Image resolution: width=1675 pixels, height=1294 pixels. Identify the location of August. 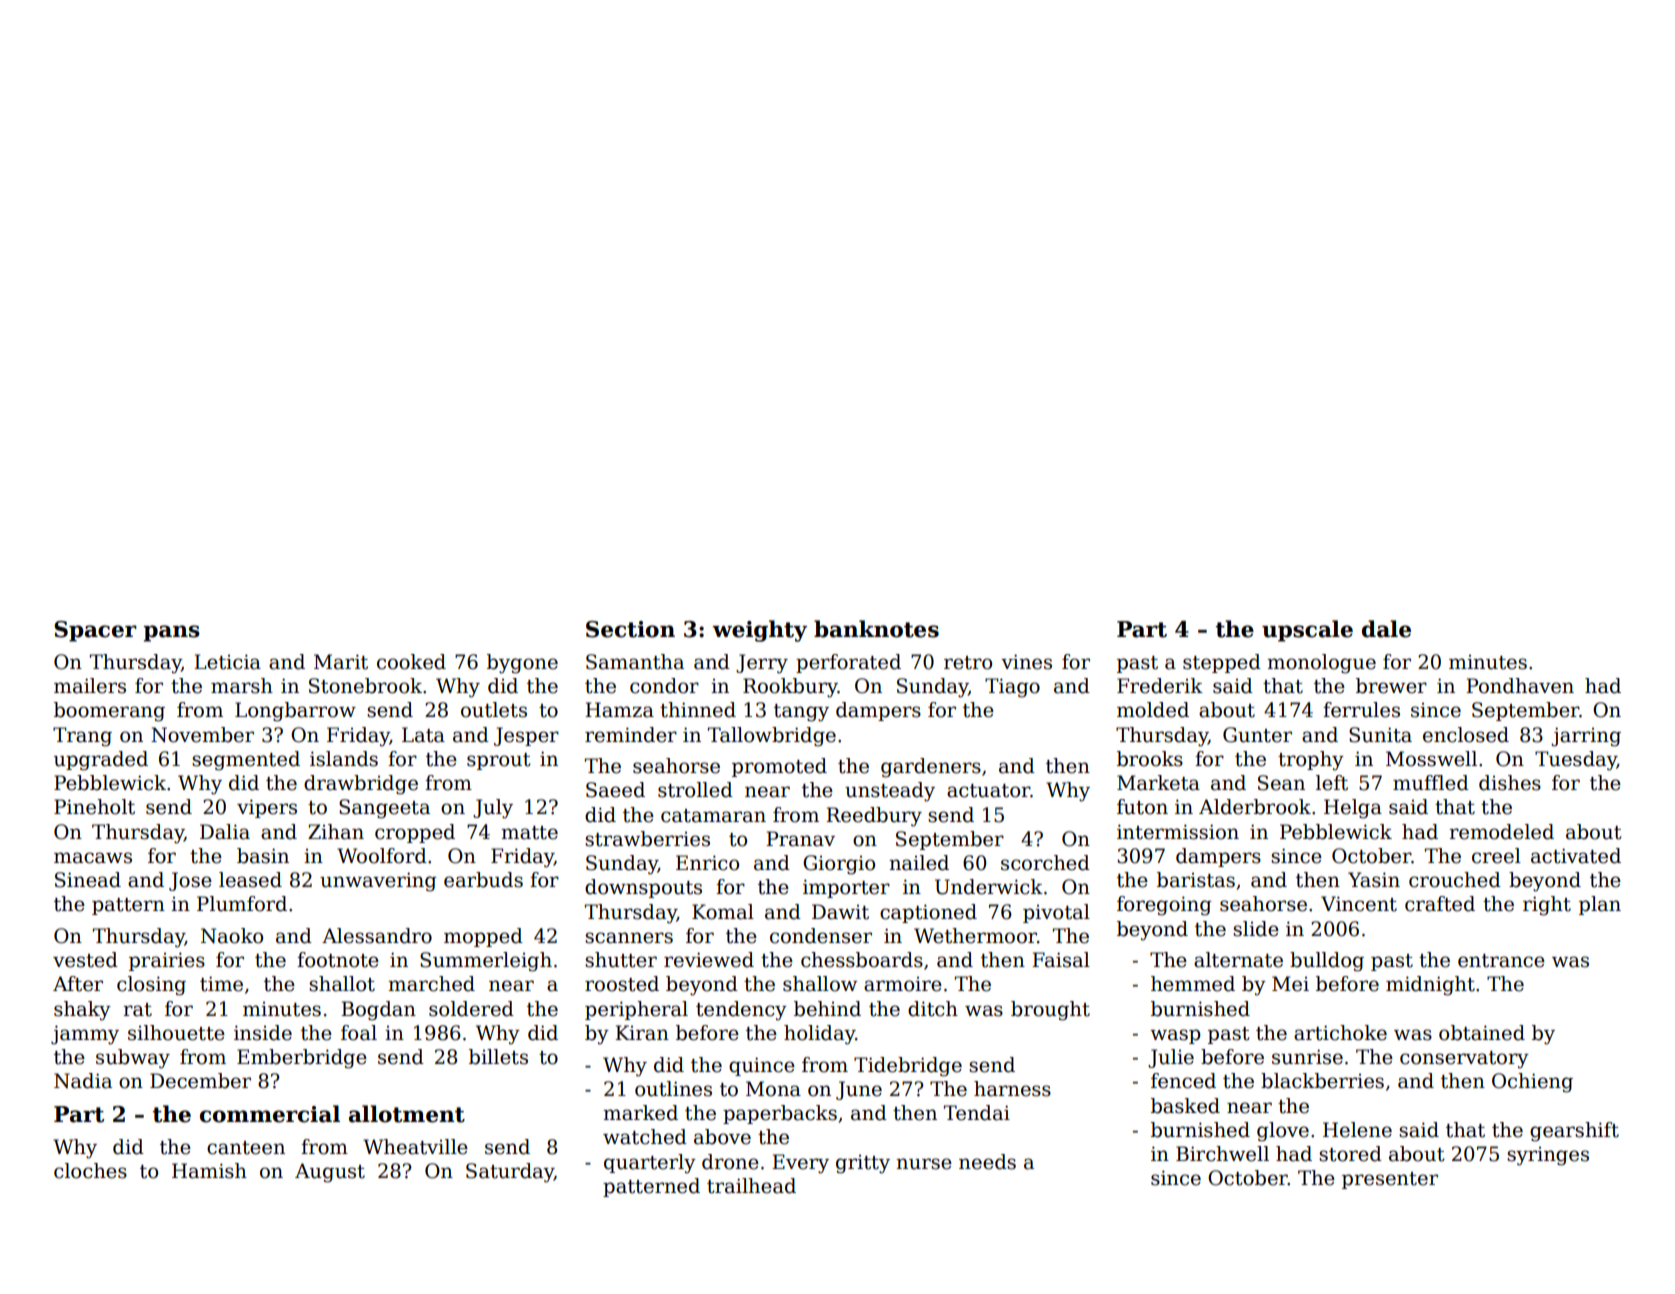
(330, 1173).
